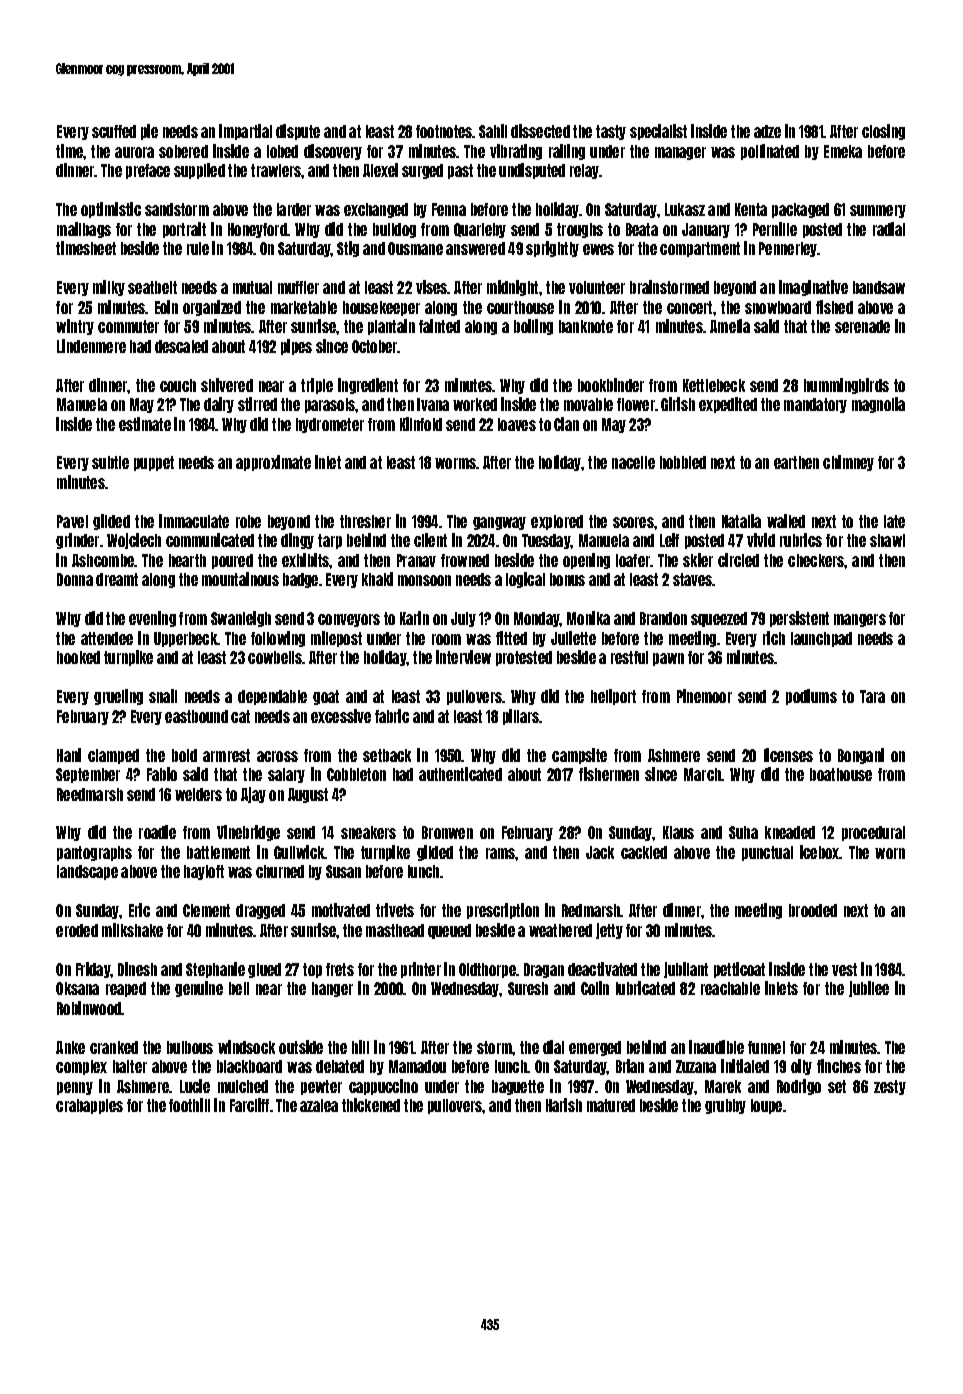  What do you see at coordinates (703, 774) in the screenshot?
I see `March` at bounding box center [703, 774].
